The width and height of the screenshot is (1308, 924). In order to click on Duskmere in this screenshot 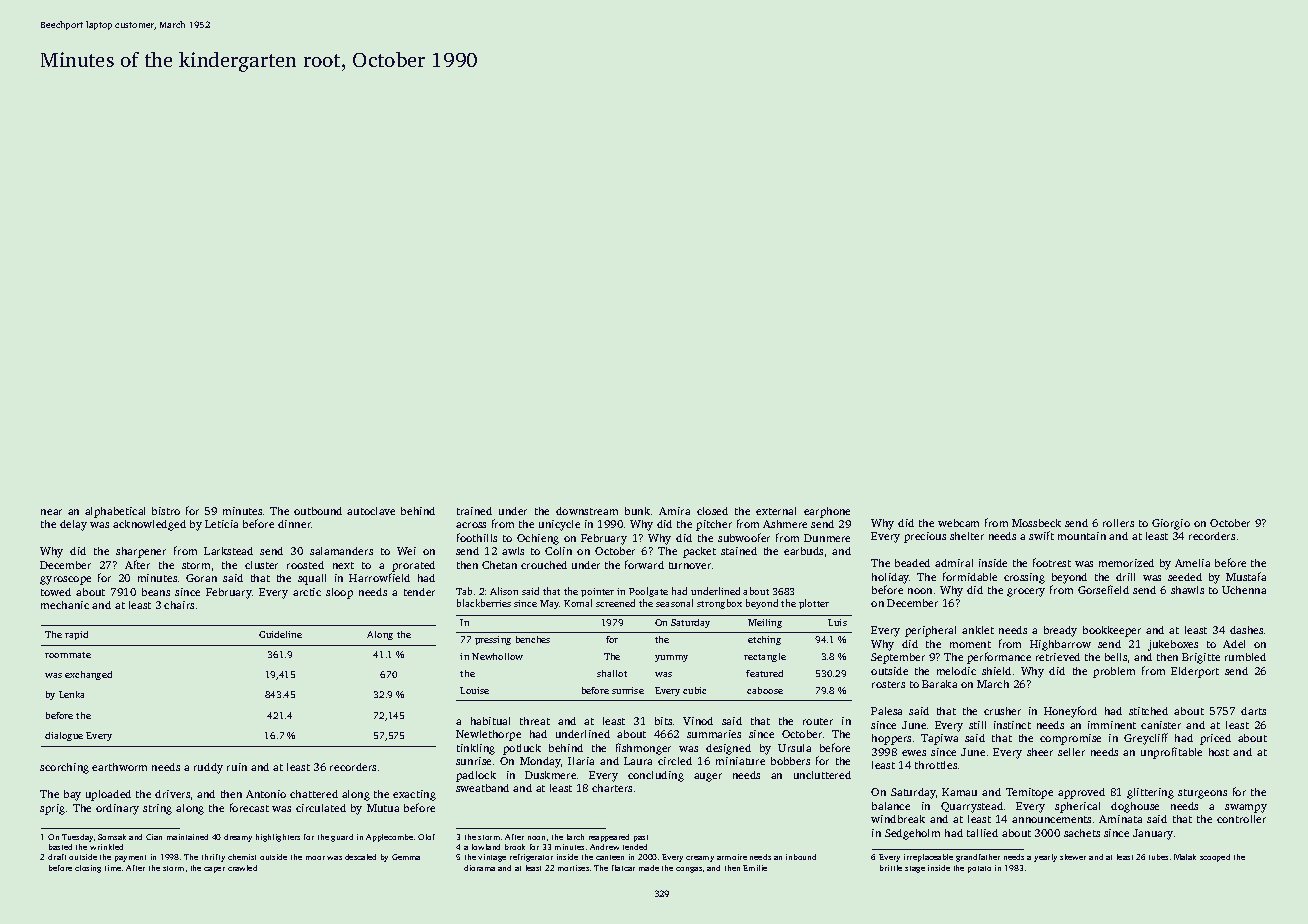, I will do `click(550, 775)`.
